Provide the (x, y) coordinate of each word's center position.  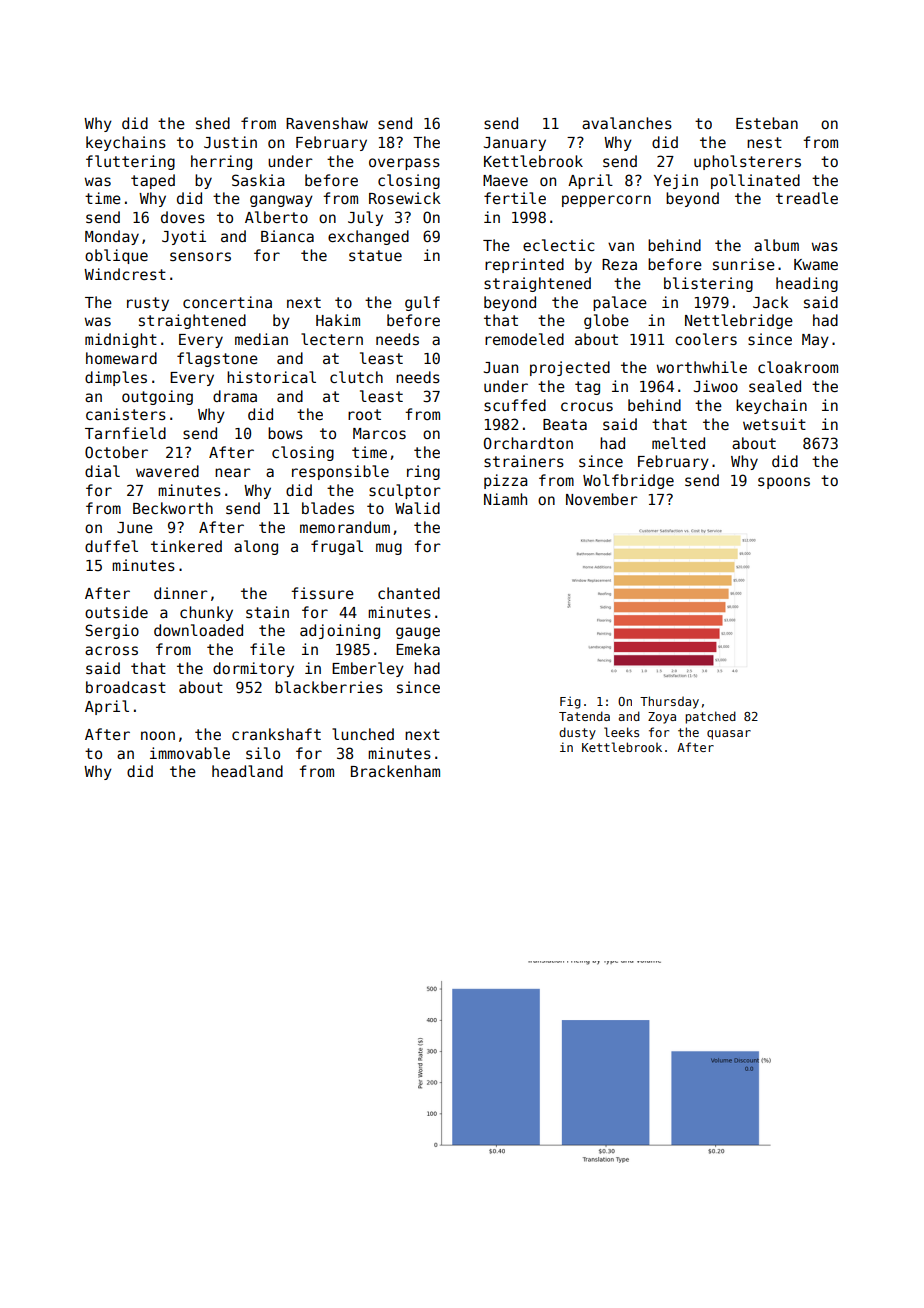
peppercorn (606, 201)
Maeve (505, 180)
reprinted (524, 265)
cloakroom (798, 367)
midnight (121, 340)
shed (213, 123)
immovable (190, 753)
